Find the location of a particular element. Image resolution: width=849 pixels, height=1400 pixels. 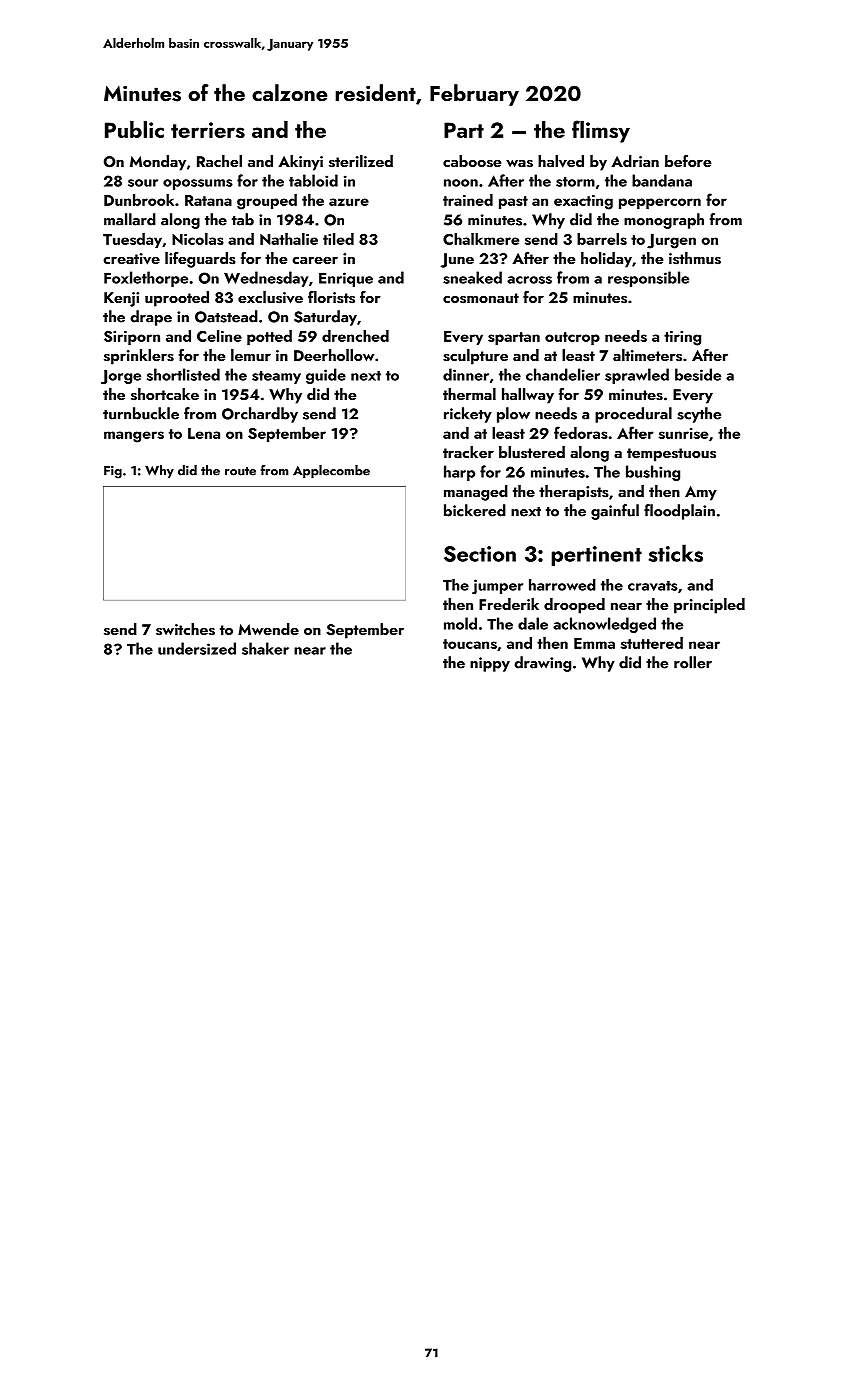

Mwende is located at coordinates (268, 629).
